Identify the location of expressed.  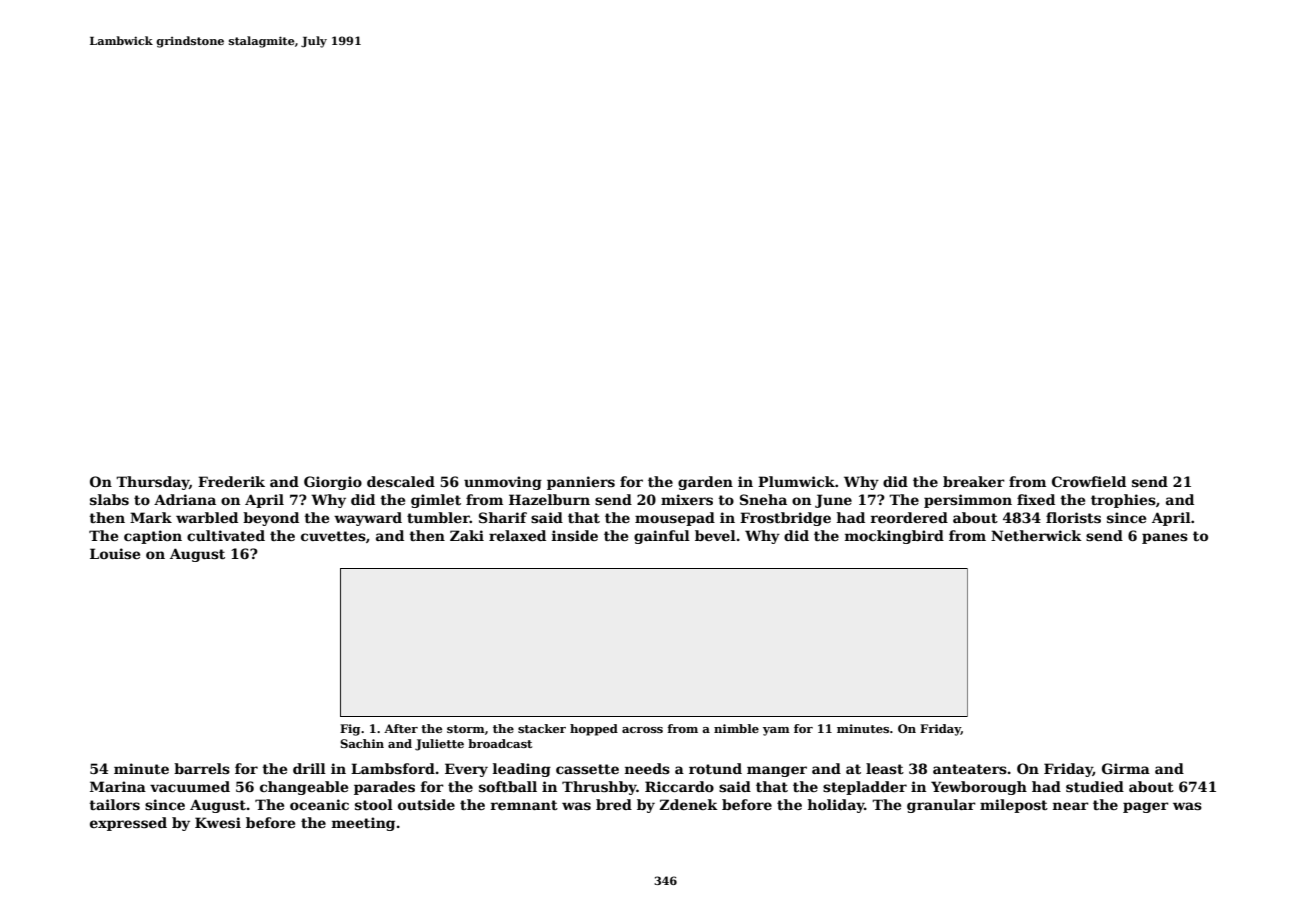
(128, 824).
